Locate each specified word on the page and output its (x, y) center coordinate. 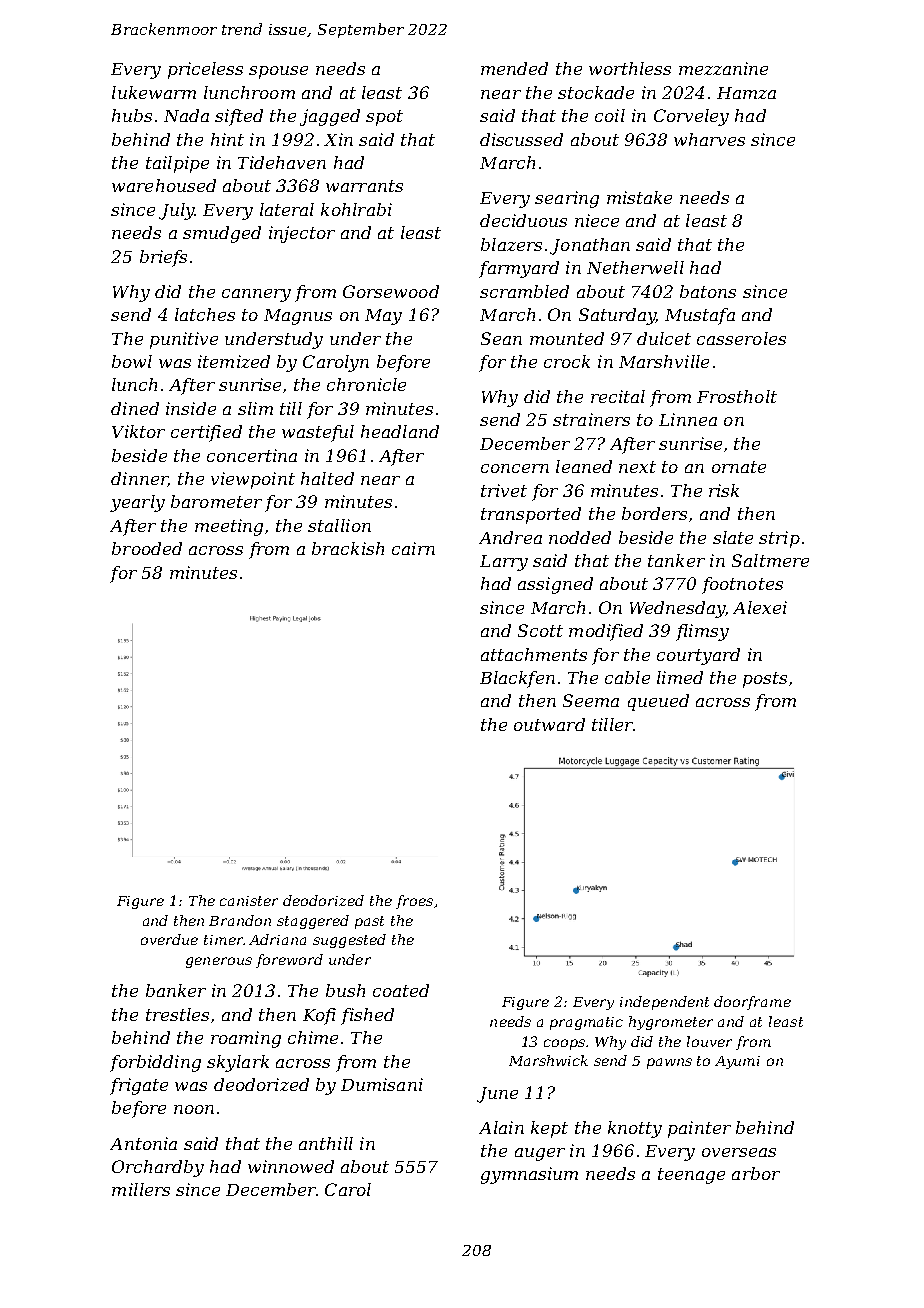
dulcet (664, 338)
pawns (669, 1063)
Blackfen (517, 679)
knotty (635, 1129)
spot (384, 118)
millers (141, 1189)
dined (135, 408)
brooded (147, 548)
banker (176, 990)
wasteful (318, 433)
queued (658, 702)
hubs (132, 115)
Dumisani (382, 1084)
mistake (639, 197)
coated (401, 990)
